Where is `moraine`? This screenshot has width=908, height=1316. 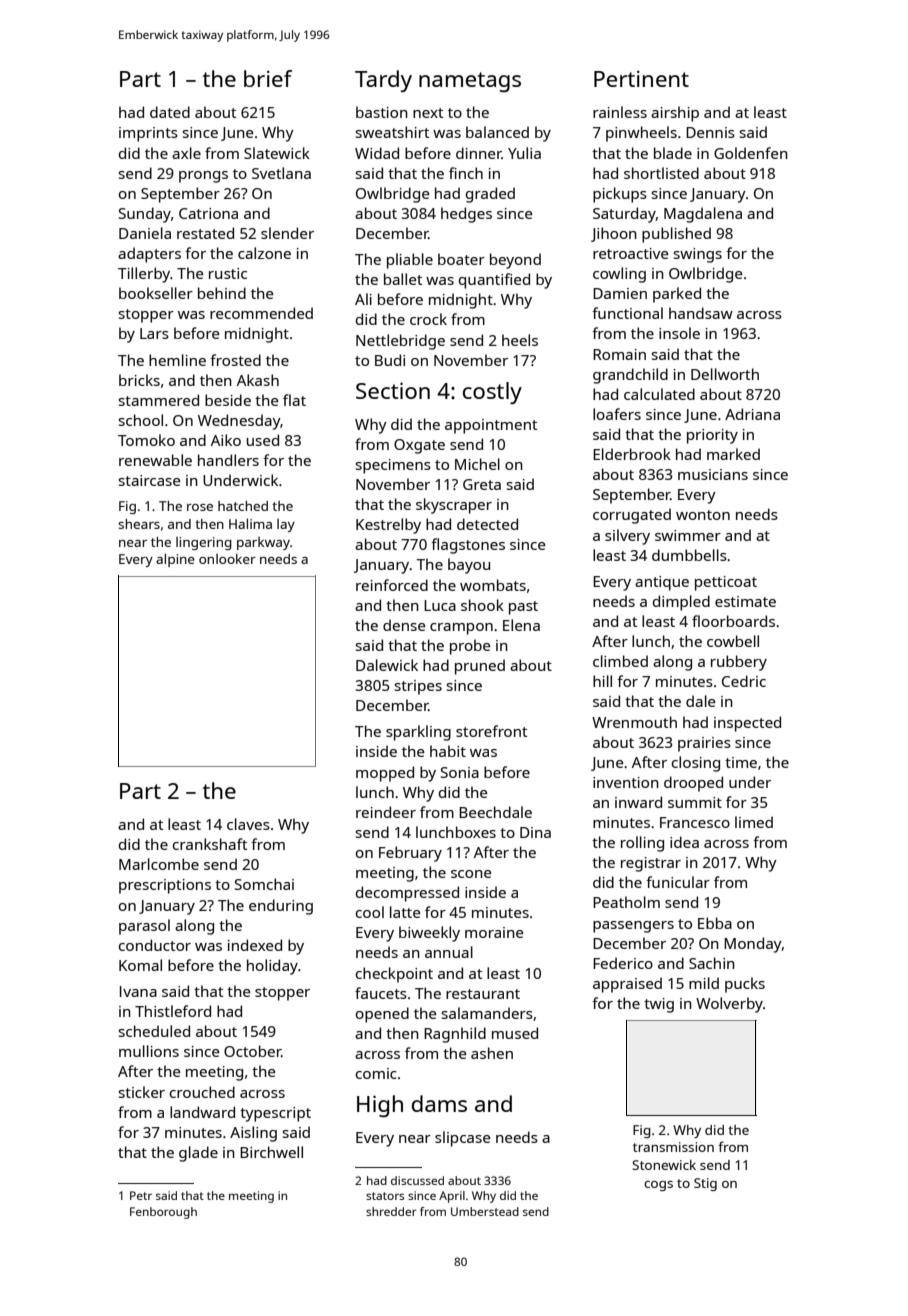 moraine is located at coordinates (494, 932).
